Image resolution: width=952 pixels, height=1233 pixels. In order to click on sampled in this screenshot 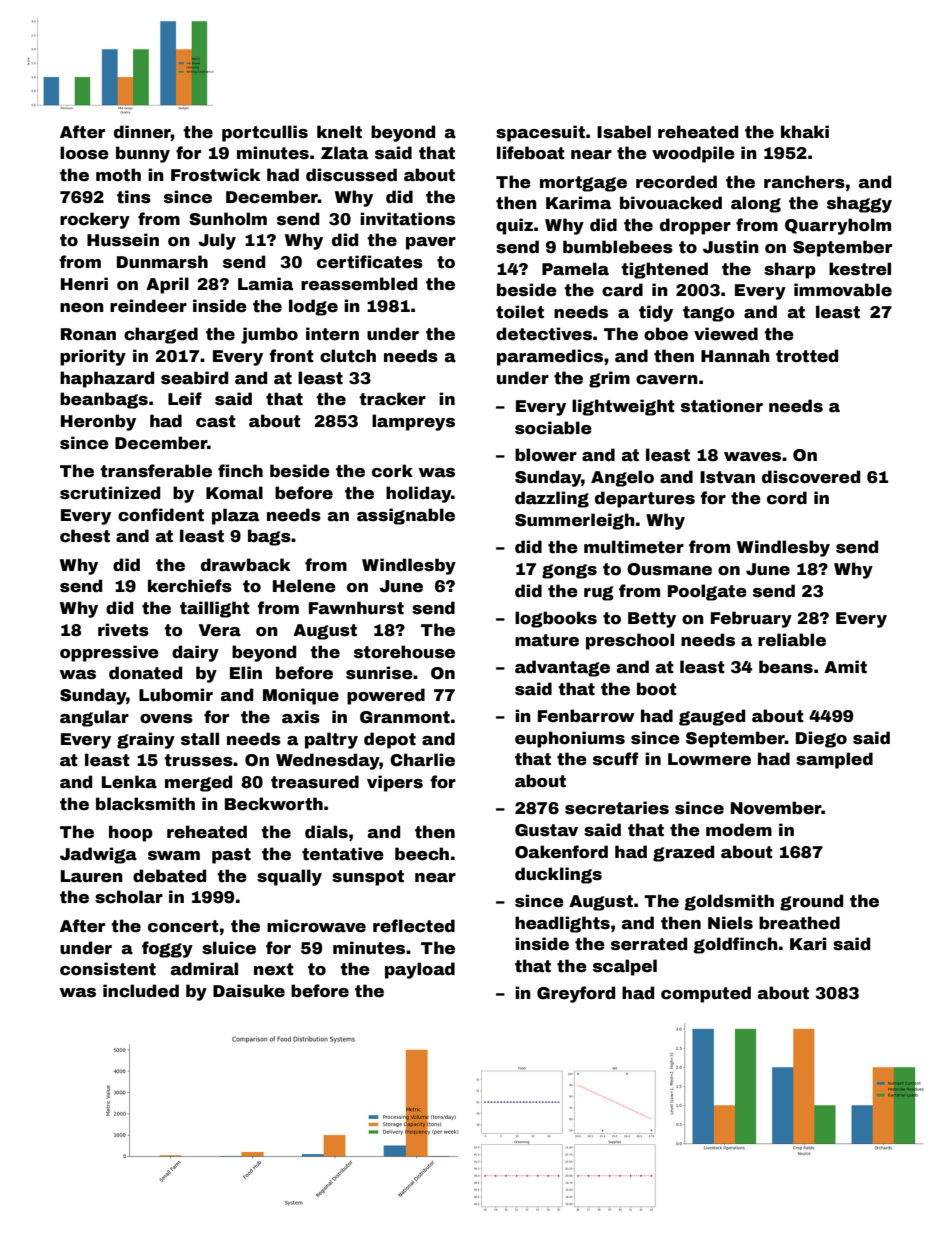, I will do `click(834, 760)`.
